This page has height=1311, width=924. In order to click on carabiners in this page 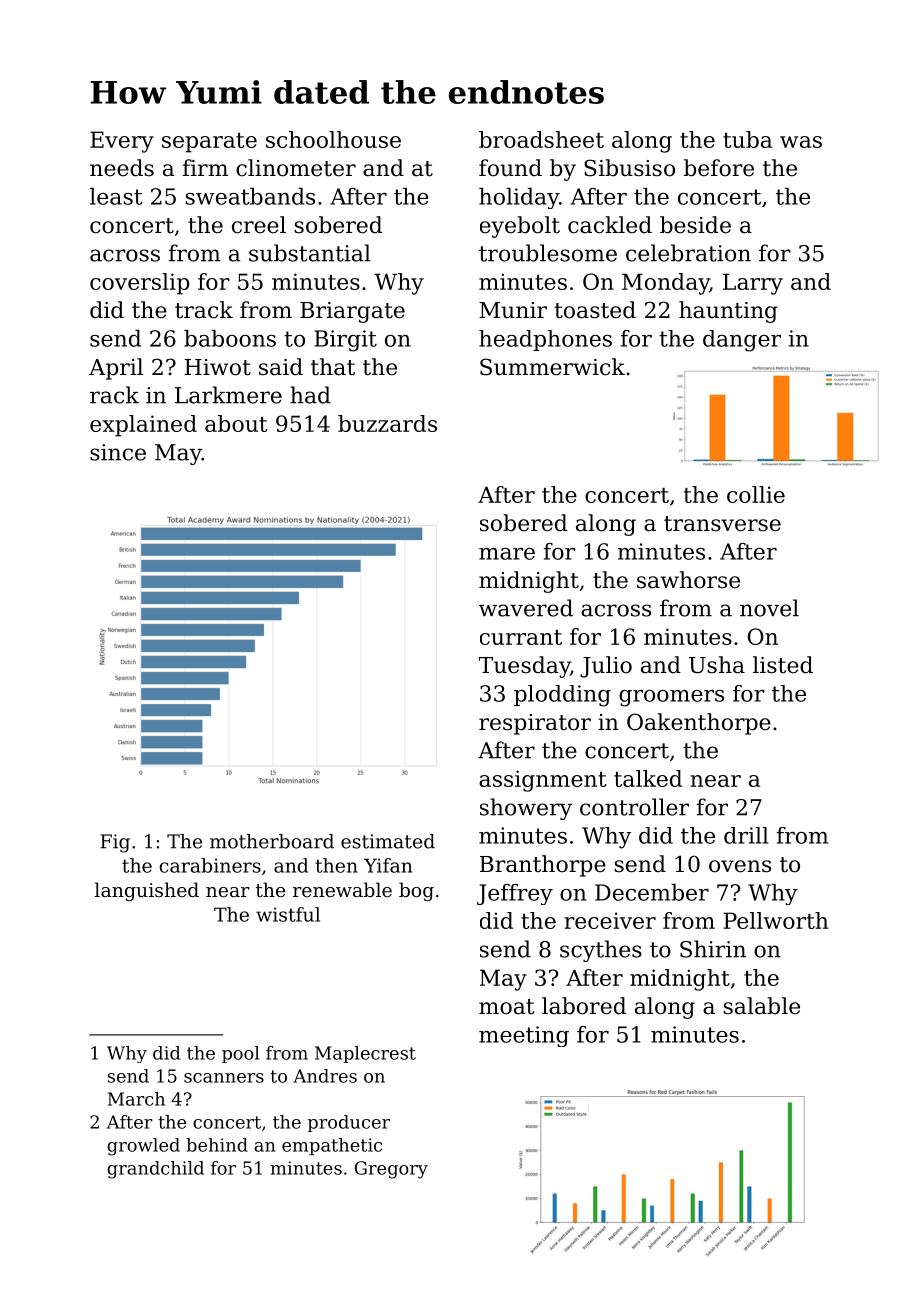, I will do `click(210, 865)`.
